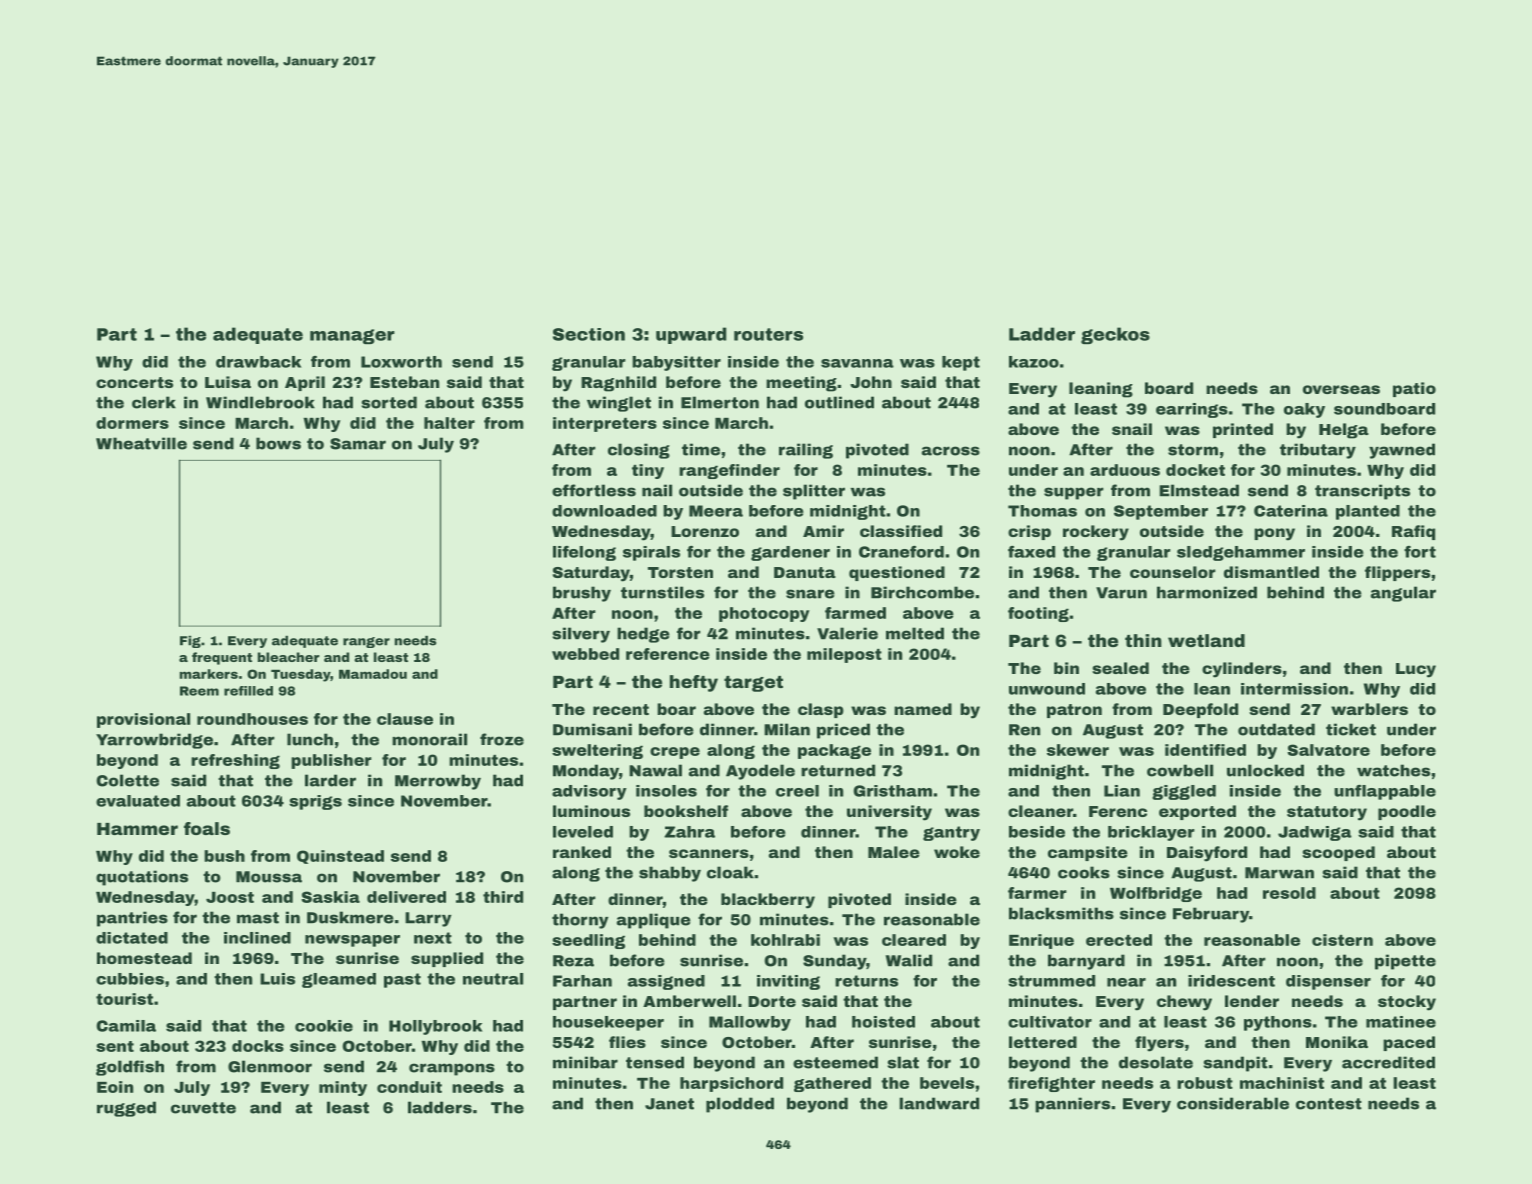  Describe the element at coordinates (1329, 1104) in the screenshot. I see `contest` at that location.
